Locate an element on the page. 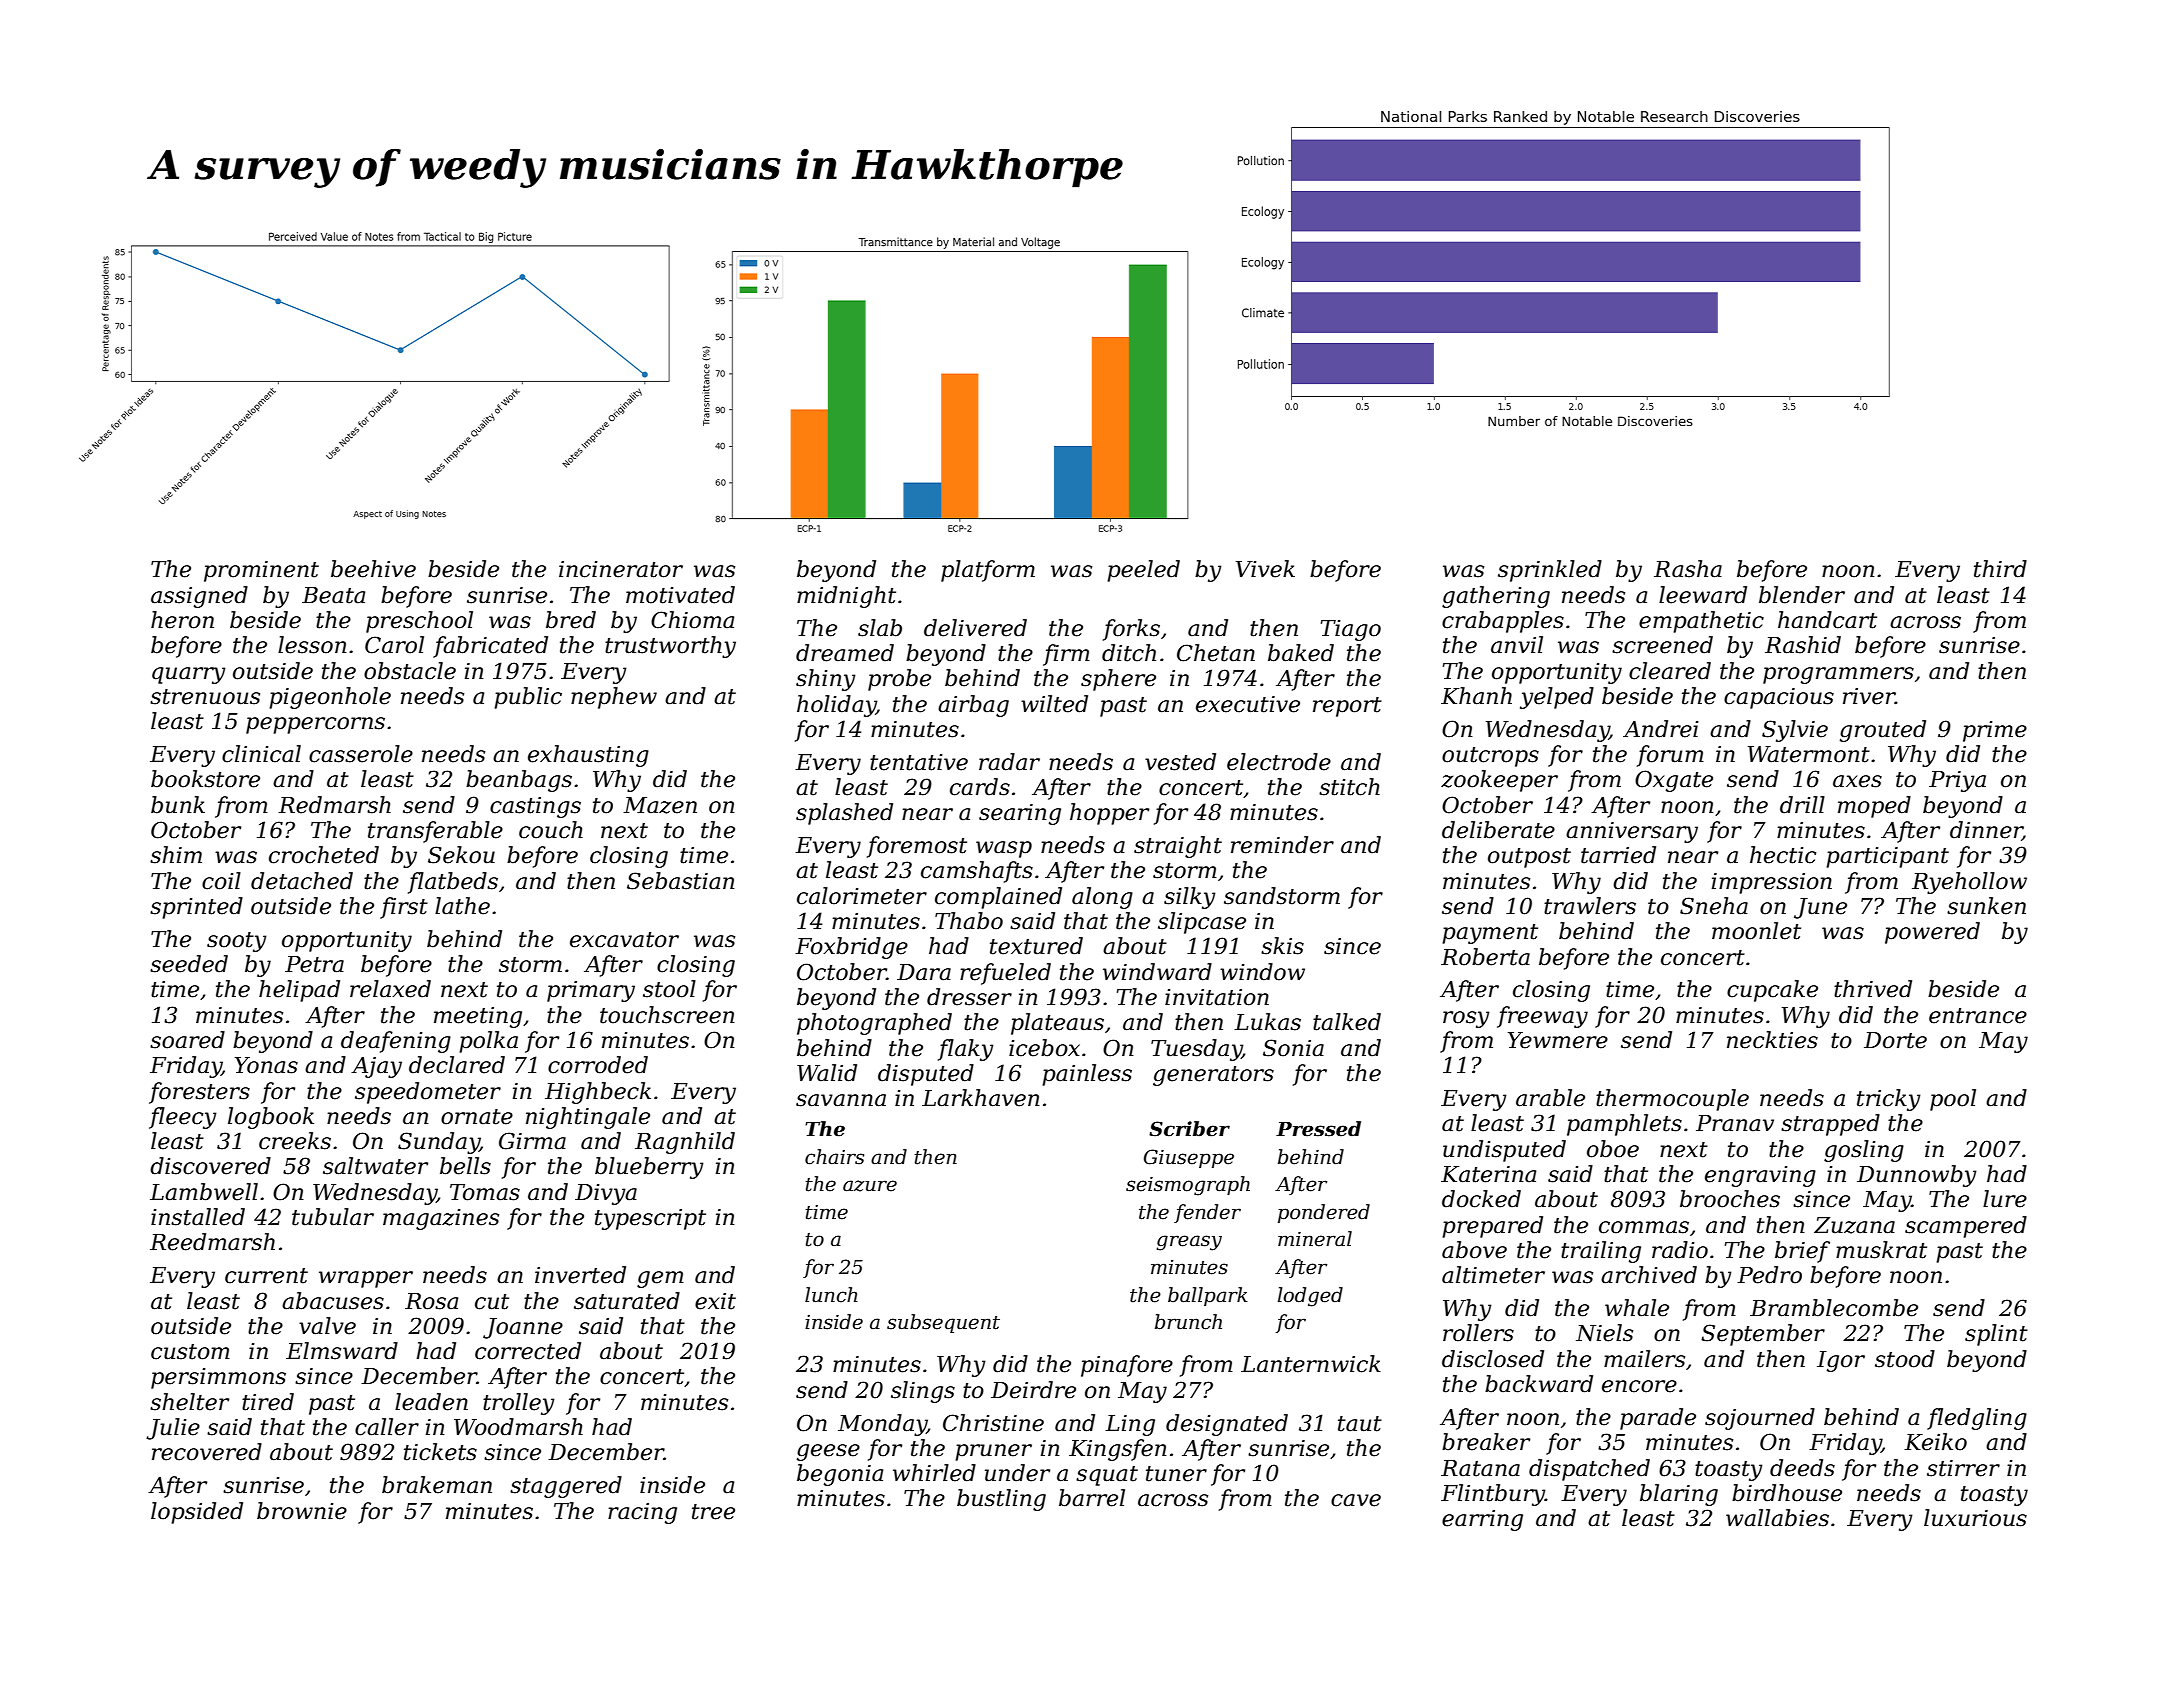 Image resolution: width=2178 pixels, height=1683 pixels. platform is located at coordinates (988, 571).
